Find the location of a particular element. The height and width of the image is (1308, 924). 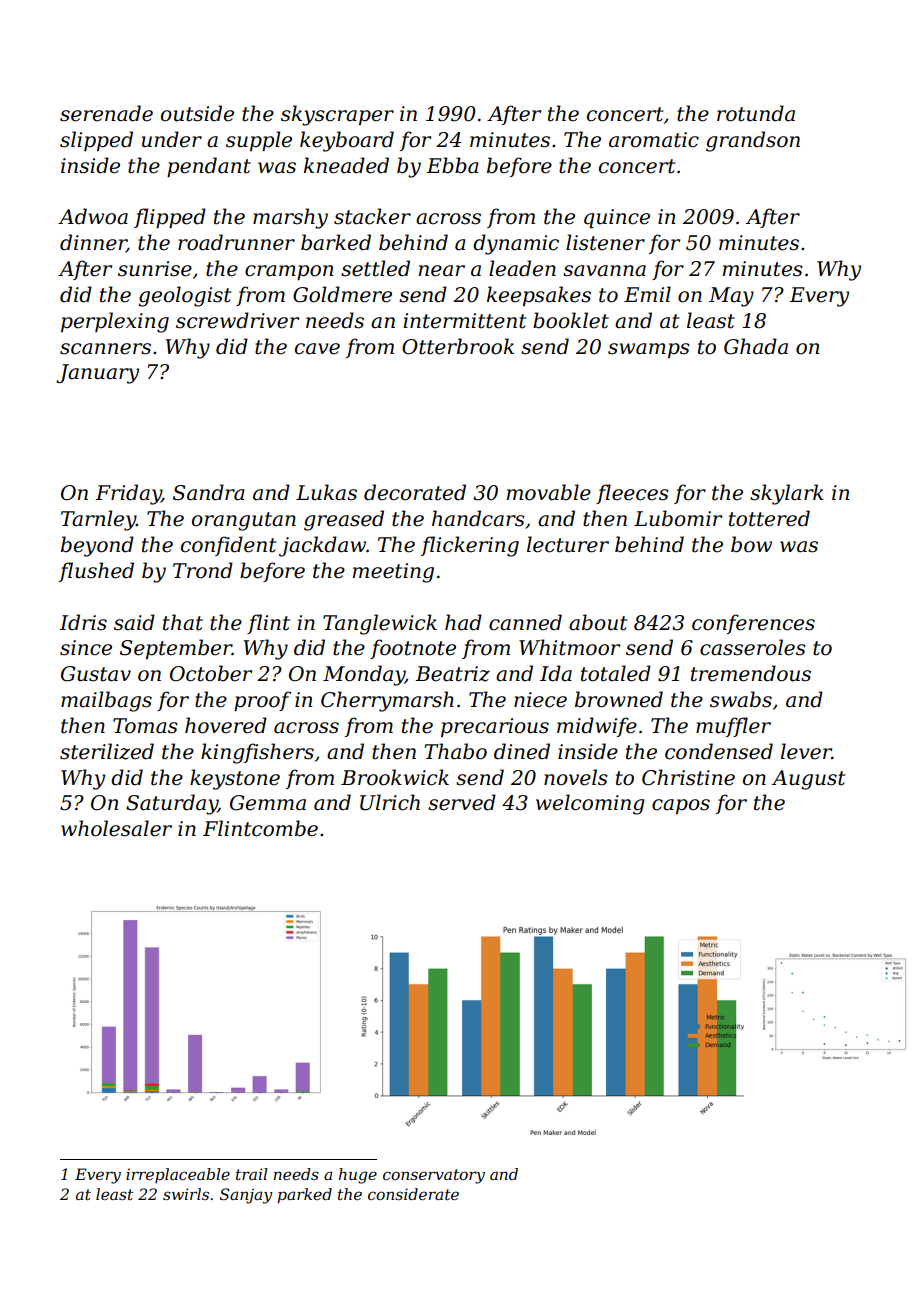

kingfishers is located at coordinates (257, 753).
